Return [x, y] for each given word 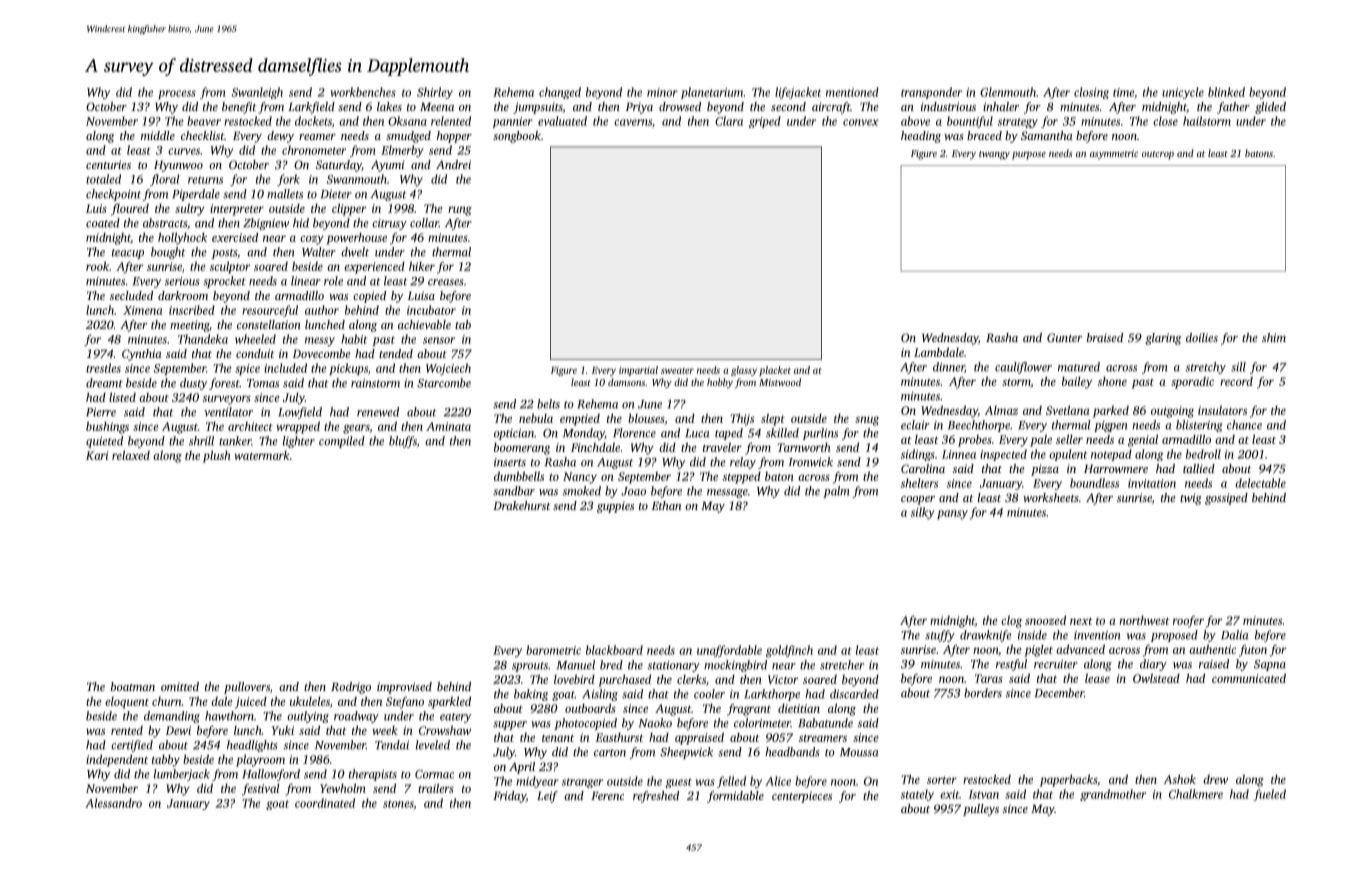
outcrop [1158, 155]
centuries [108, 164]
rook [97, 266]
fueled [1269, 795]
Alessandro [113, 803]
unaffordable [729, 651]
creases [446, 282]
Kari [97, 455]
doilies [1202, 337]
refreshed [656, 797]
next [1081, 621]
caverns [633, 122]
